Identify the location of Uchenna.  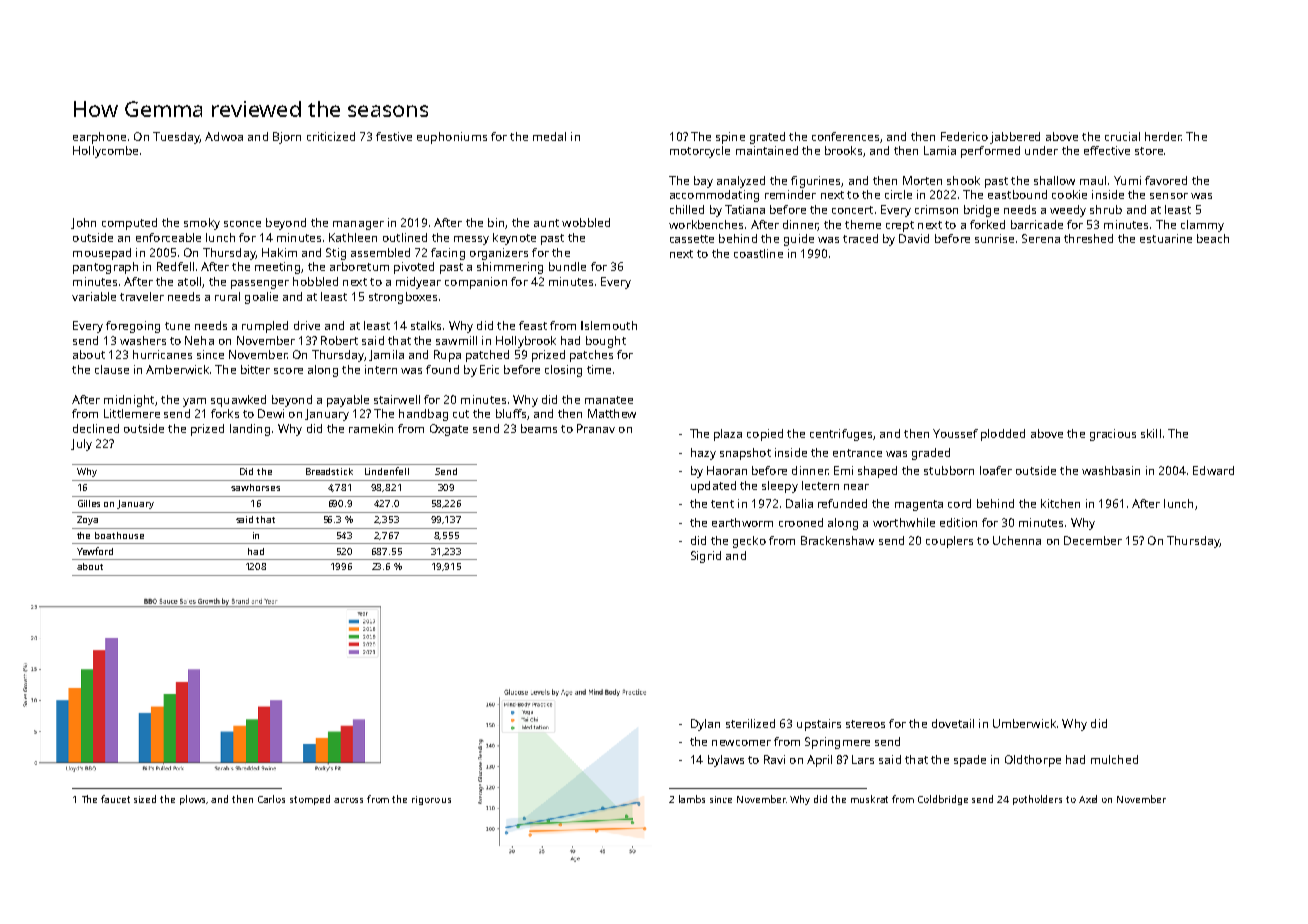
(1017, 540).
